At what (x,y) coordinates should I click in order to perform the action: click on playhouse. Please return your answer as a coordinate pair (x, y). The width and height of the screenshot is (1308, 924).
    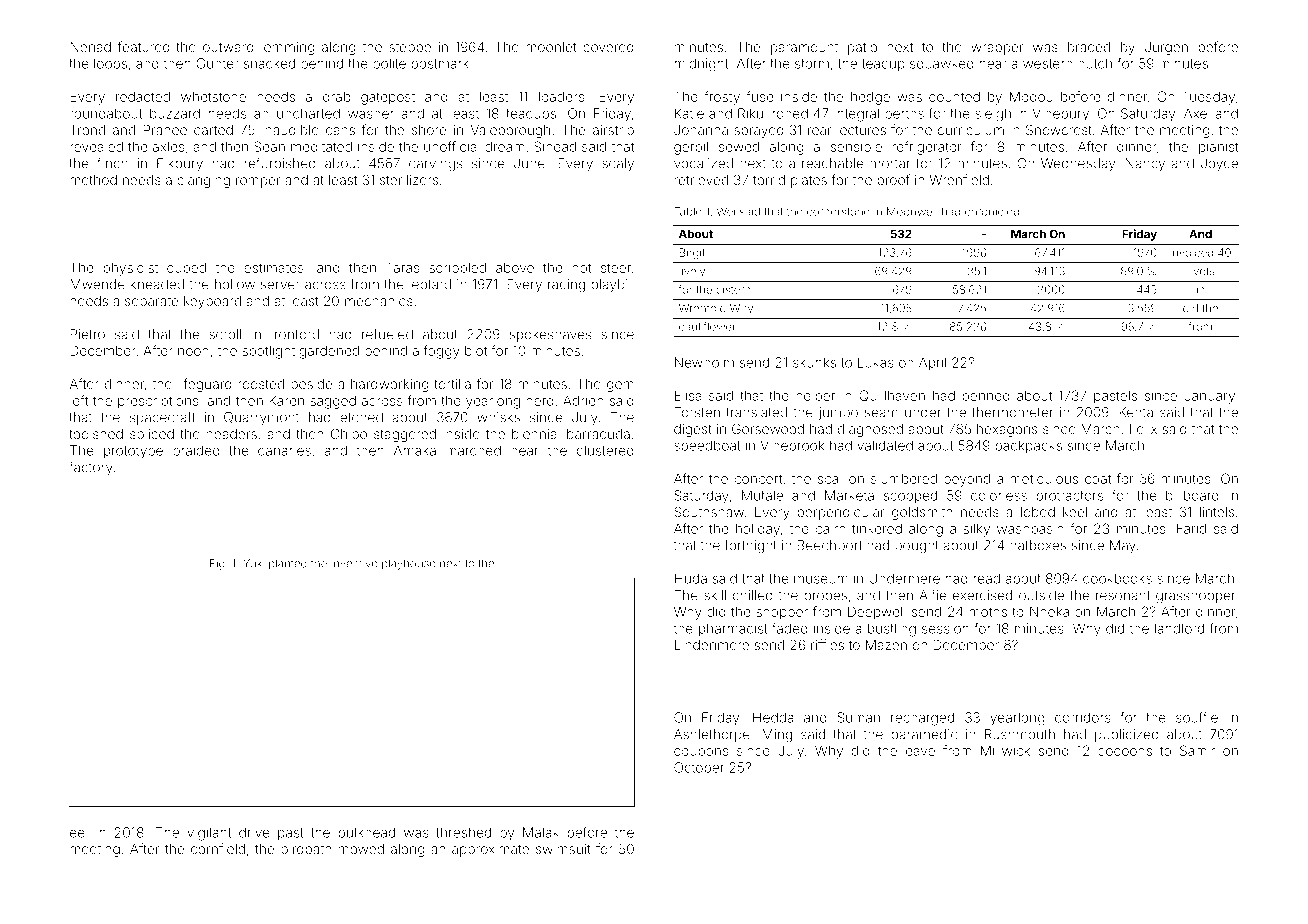
    Looking at the image, I should click on (408, 564).
